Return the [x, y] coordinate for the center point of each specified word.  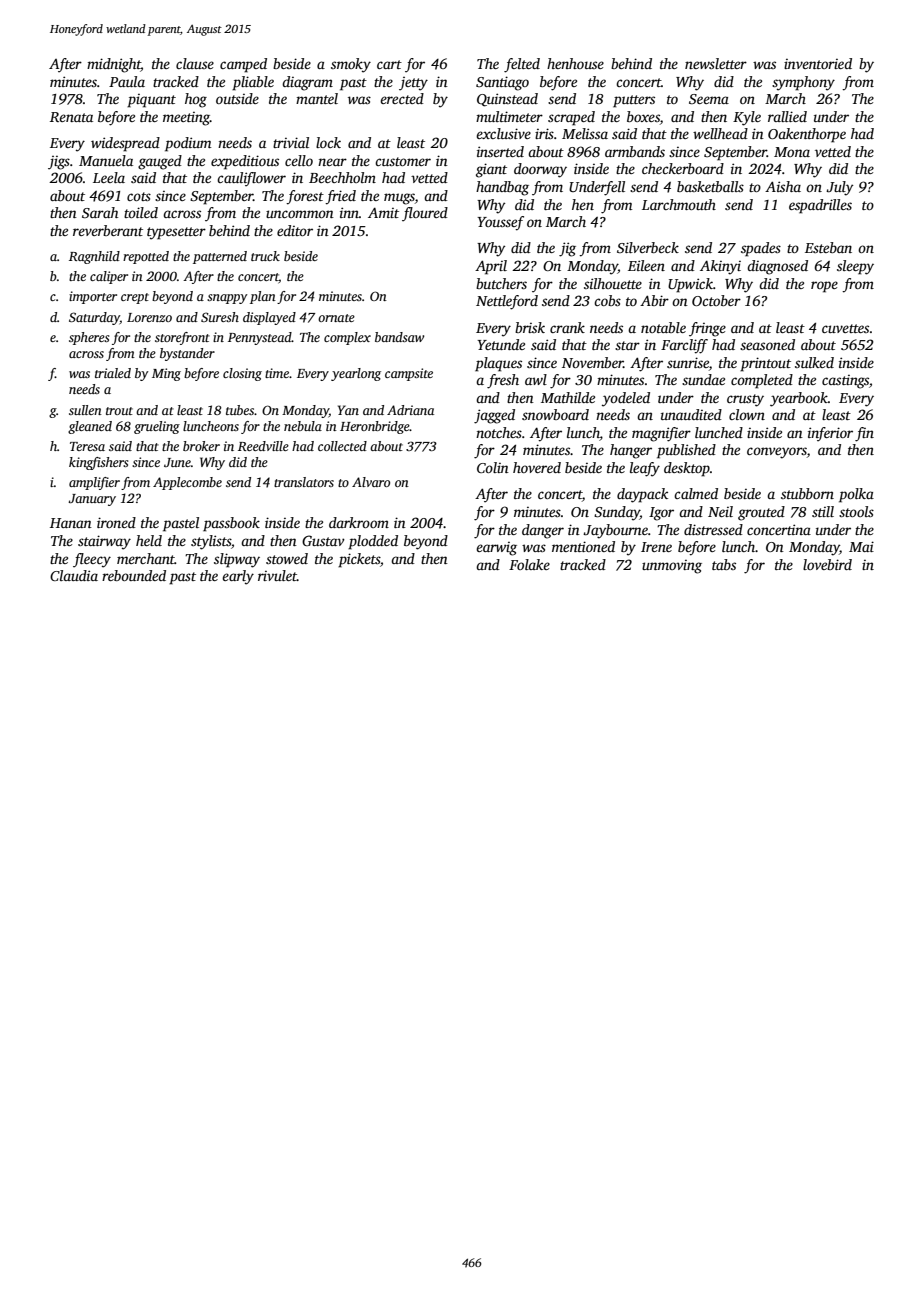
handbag [502, 188]
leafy [645, 469]
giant [491, 170]
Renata [71, 117]
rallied [787, 116]
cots [139, 196]
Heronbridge [375, 427]
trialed [113, 373]
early [238, 577]
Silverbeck [648, 247]
